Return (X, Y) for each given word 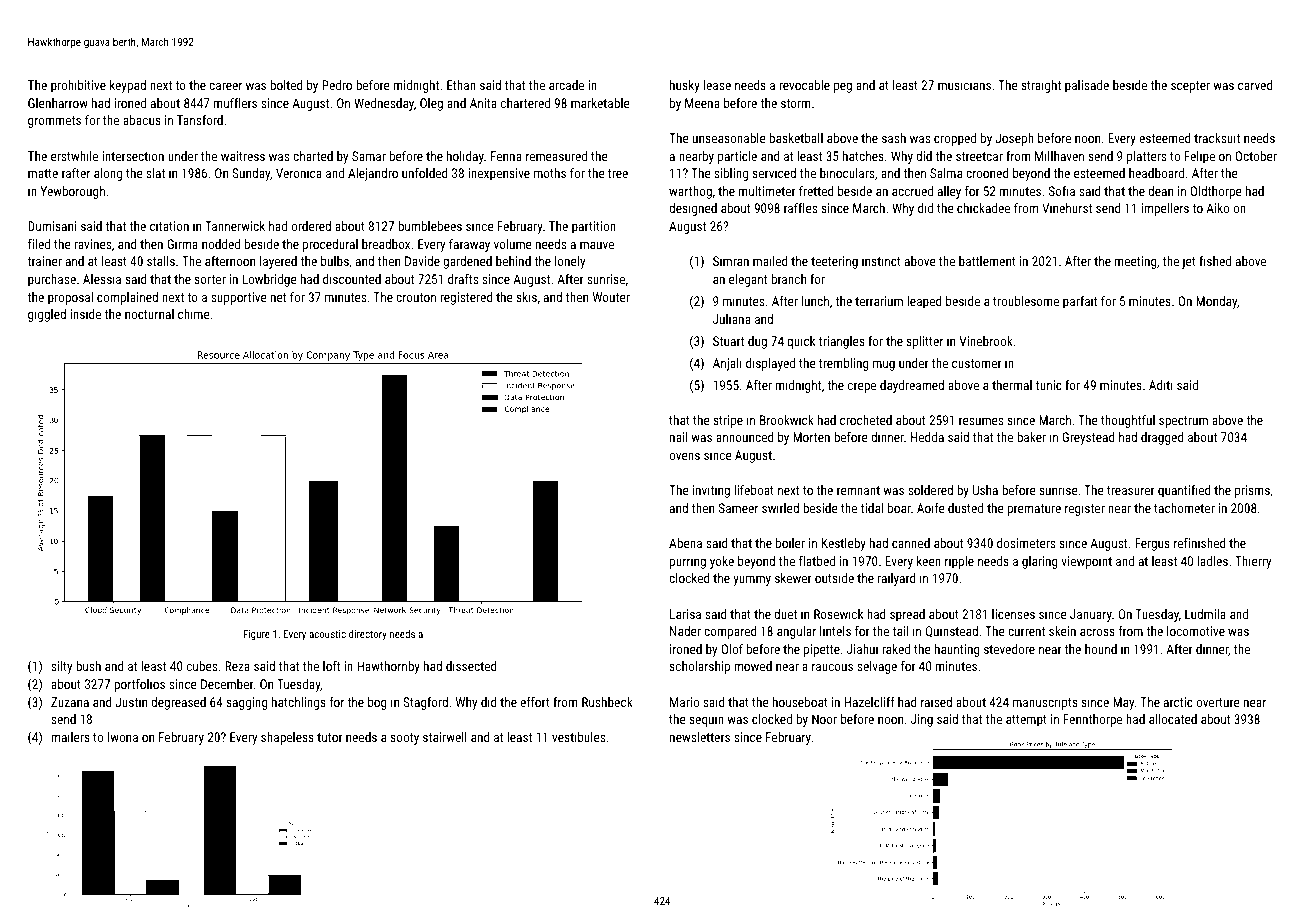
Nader (685, 631)
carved (1255, 85)
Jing (922, 720)
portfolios (139, 685)
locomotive (1196, 631)
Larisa (685, 614)
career (225, 86)
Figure (256, 635)
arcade (566, 85)
